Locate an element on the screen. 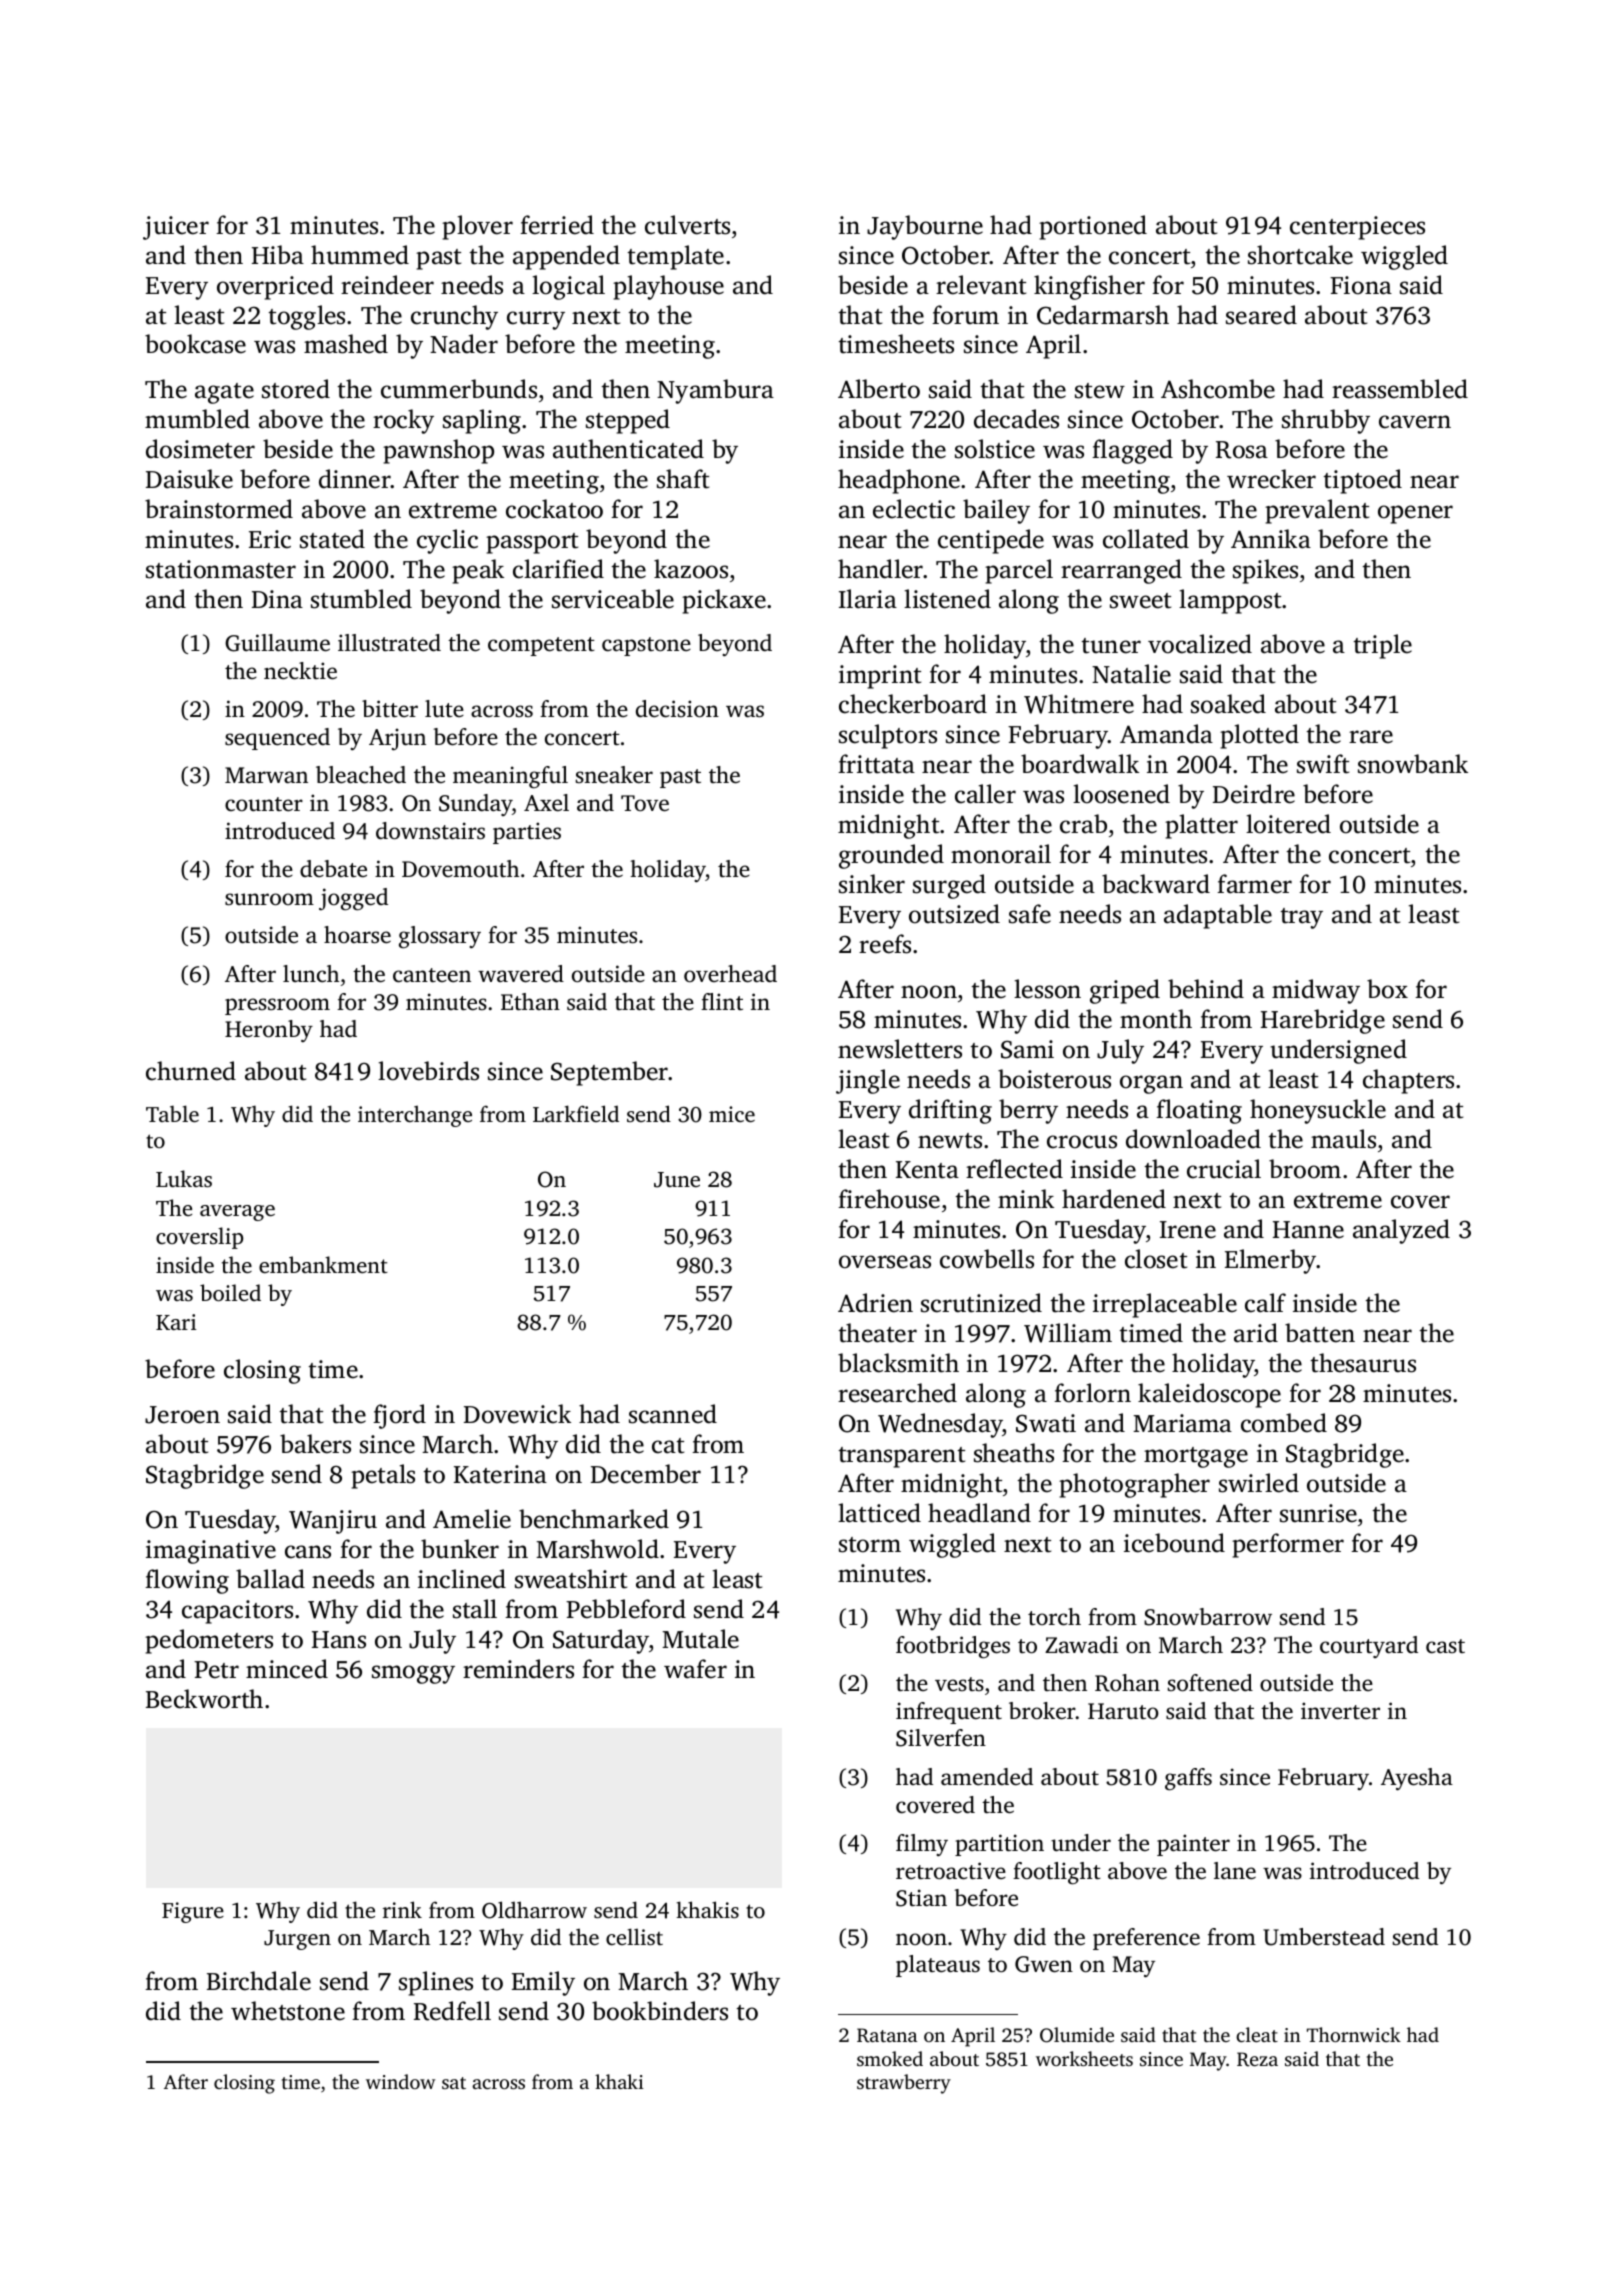  sinker is located at coordinates (872, 884).
